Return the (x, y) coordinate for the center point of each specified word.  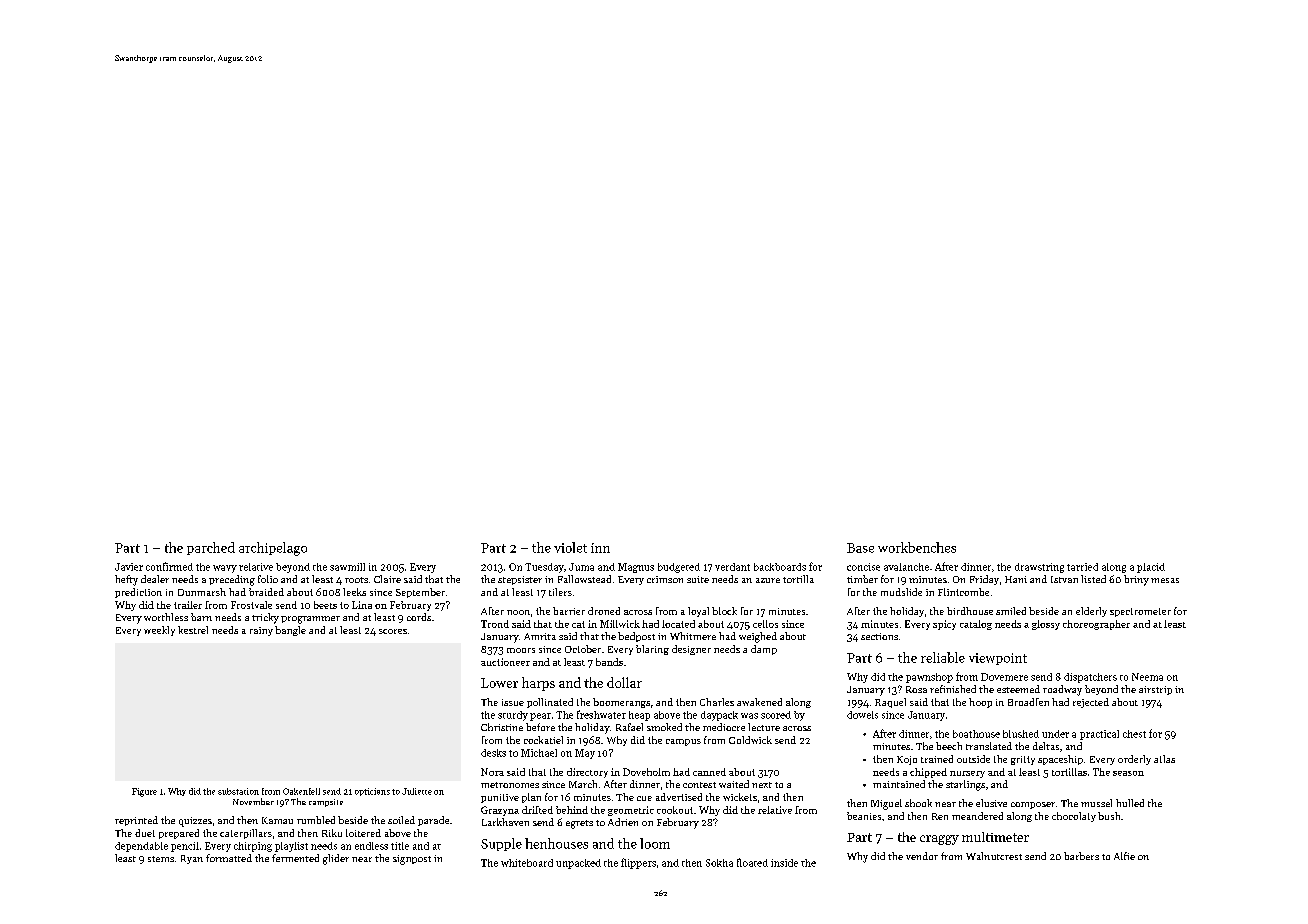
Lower (499, 683)
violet (570, 547)
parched (211, 548)
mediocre (724, 727)
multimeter (995, 837)
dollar (624, 682)
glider (336, 859)
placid (1151, 568)
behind (572, 810)
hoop (980, 703)
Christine (502, 727)
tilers (560, 592)
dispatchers (1090, 678)
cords (419, 617)
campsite (326, 803)
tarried (1082, 567)
